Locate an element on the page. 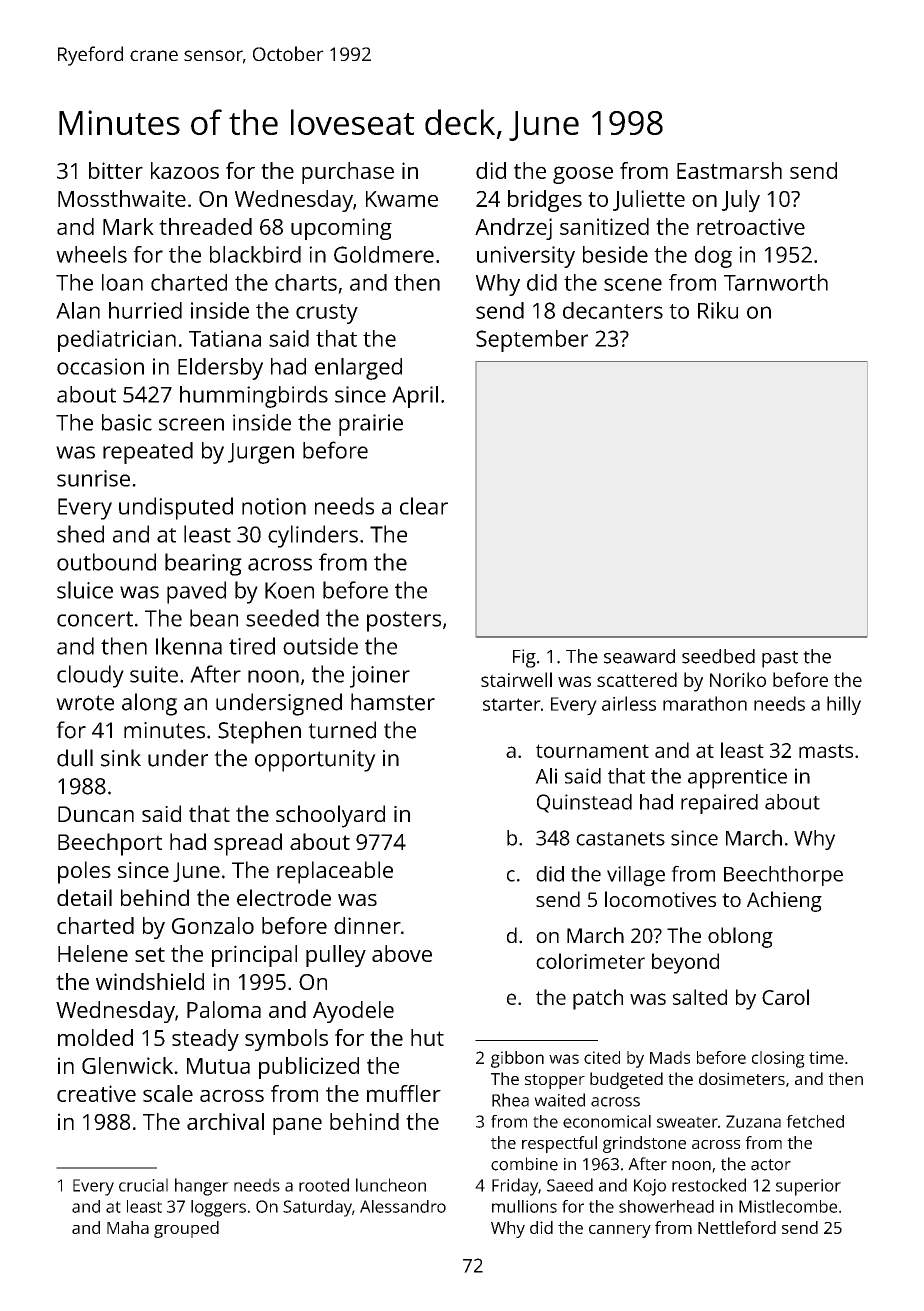  hut is located at coordinates (427, 1037).
